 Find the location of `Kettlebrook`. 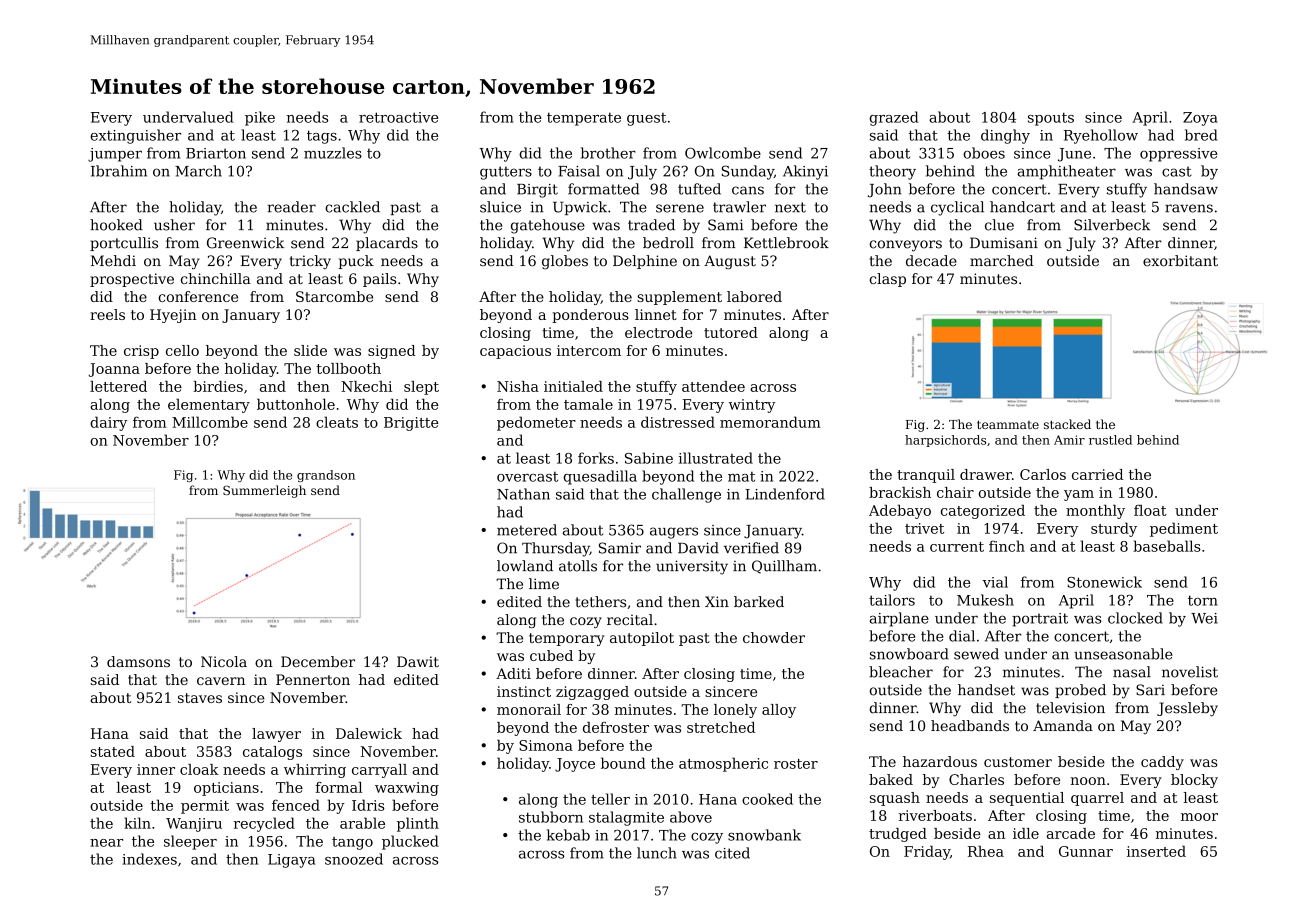

Kettlebrook is located at coordinates (786, 243).
